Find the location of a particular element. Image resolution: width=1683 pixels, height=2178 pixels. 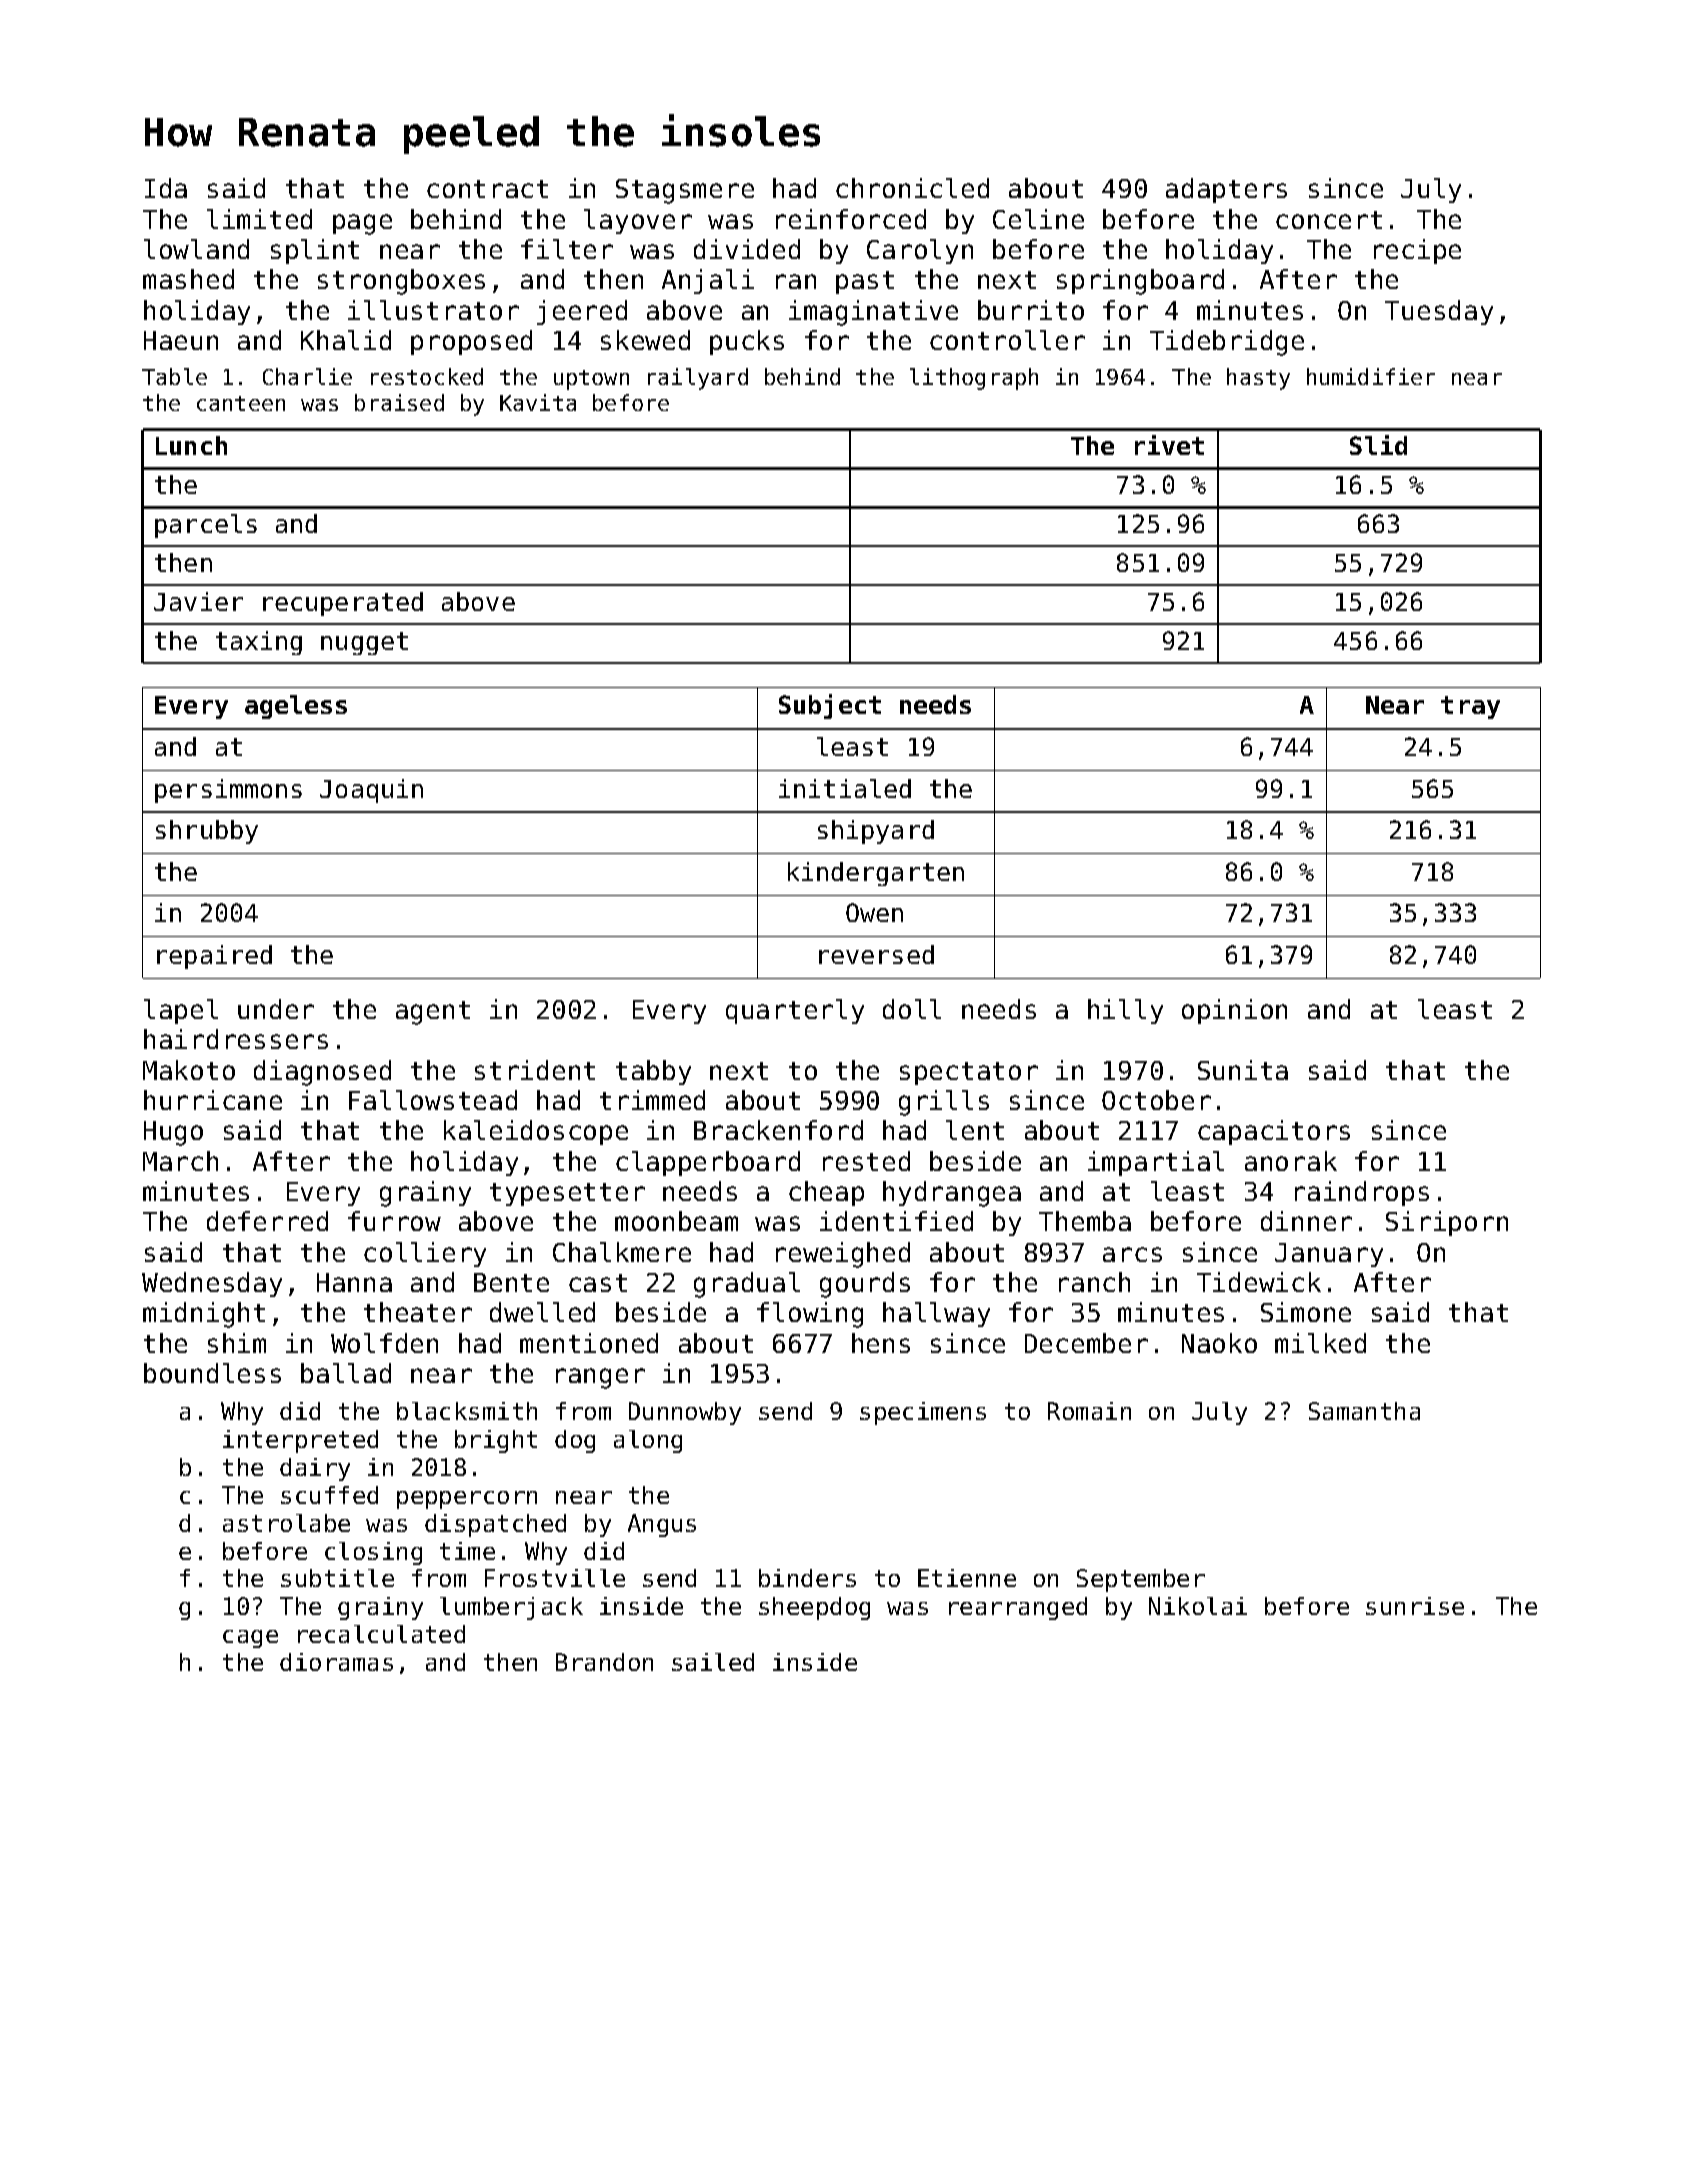

capacitors is located at coordinates (1274, 1132).
